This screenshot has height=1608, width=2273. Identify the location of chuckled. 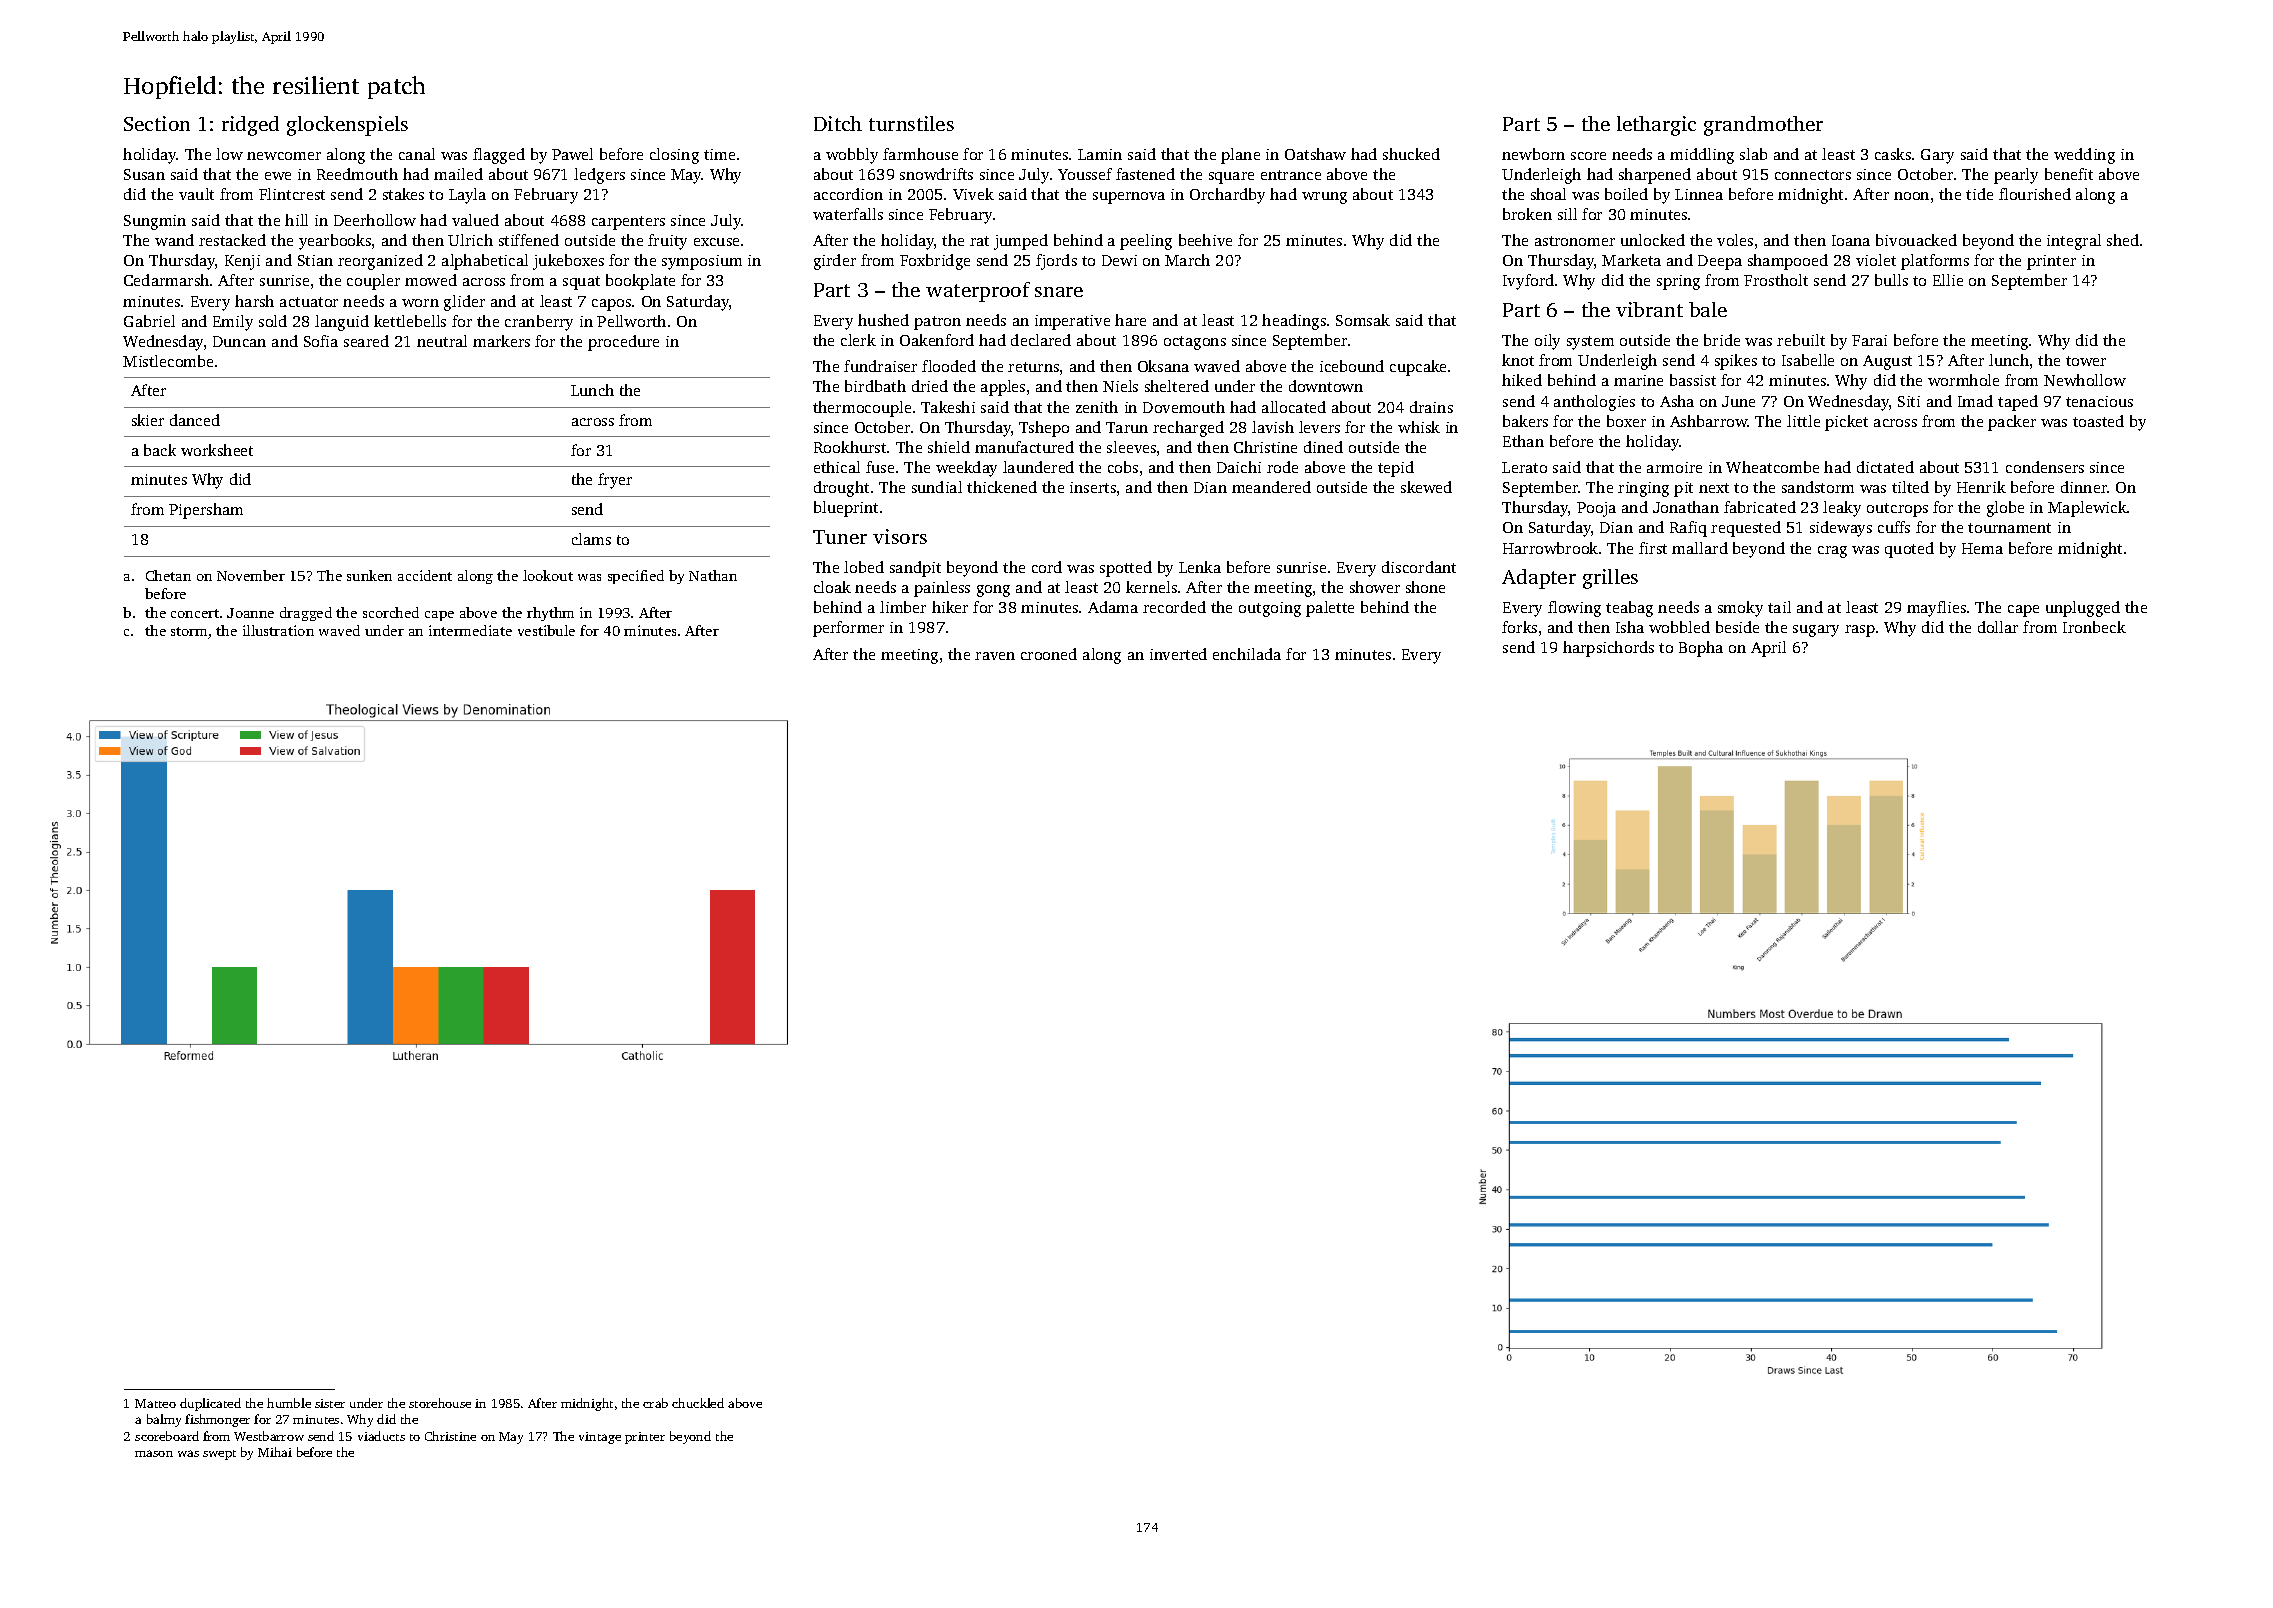
(698, 1403).
